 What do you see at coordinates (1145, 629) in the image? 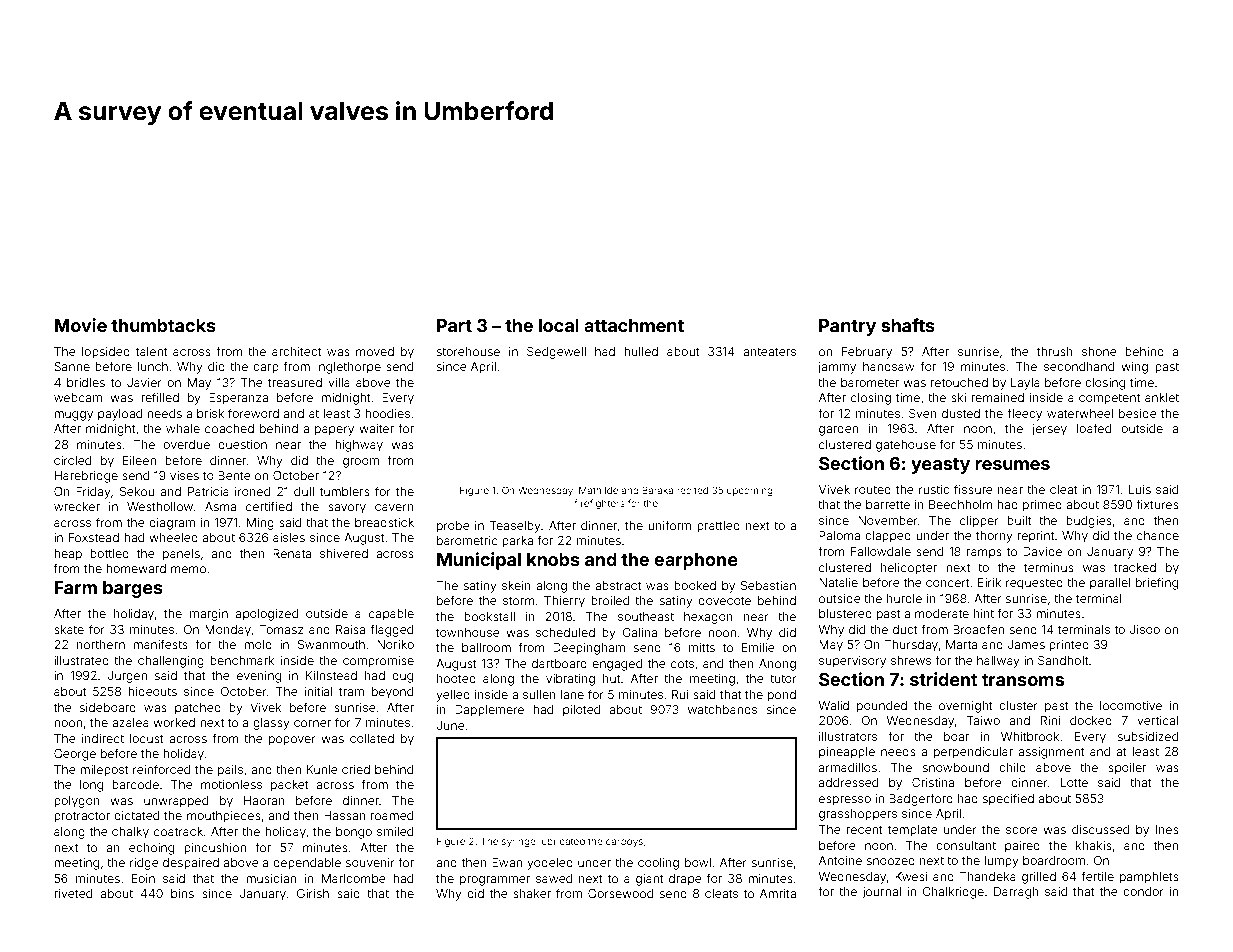
I see `Jisoo` at bounding box center [1145, 629].
